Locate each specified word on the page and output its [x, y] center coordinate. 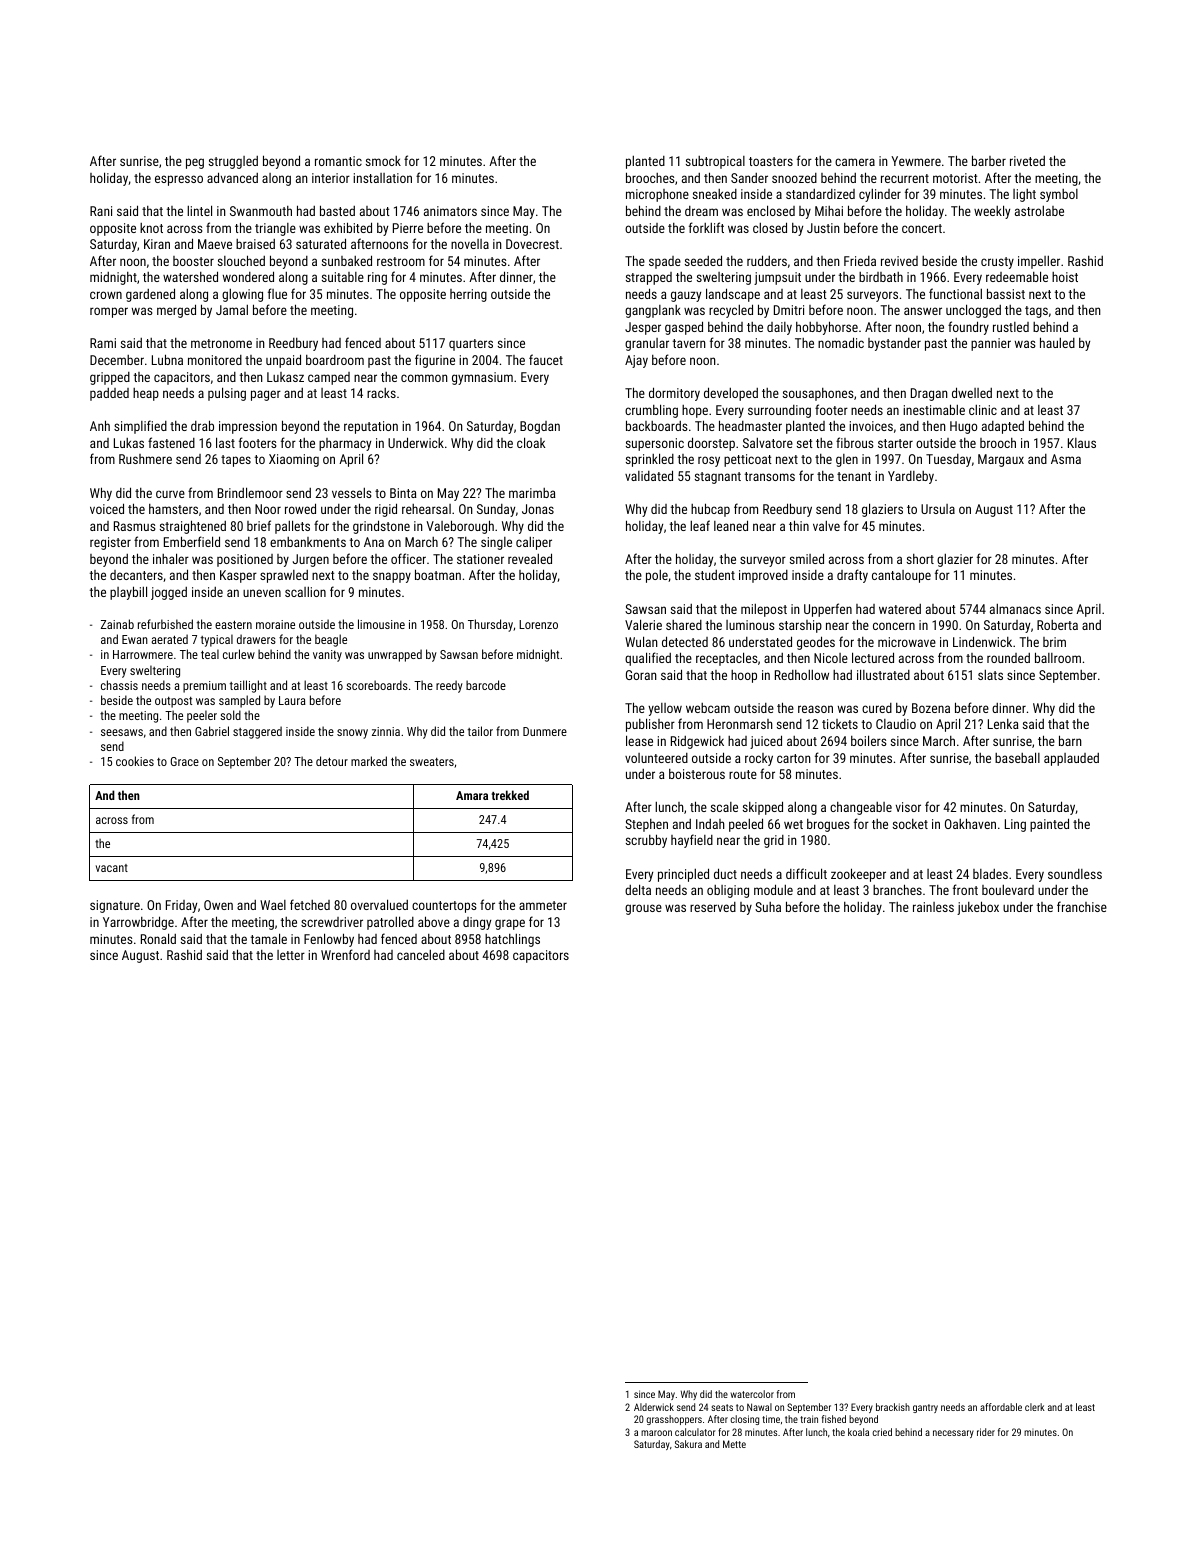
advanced [232, 177]
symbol [1059, 195]
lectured [873, 657]
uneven [262, 593]
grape [510, 924]
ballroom [1058, 657]
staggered [257, 732]
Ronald [158, 938]
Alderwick [654, 1407]
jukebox [978, 908]
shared [684, 625]
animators [450, 211]
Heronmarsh [740, 724]
